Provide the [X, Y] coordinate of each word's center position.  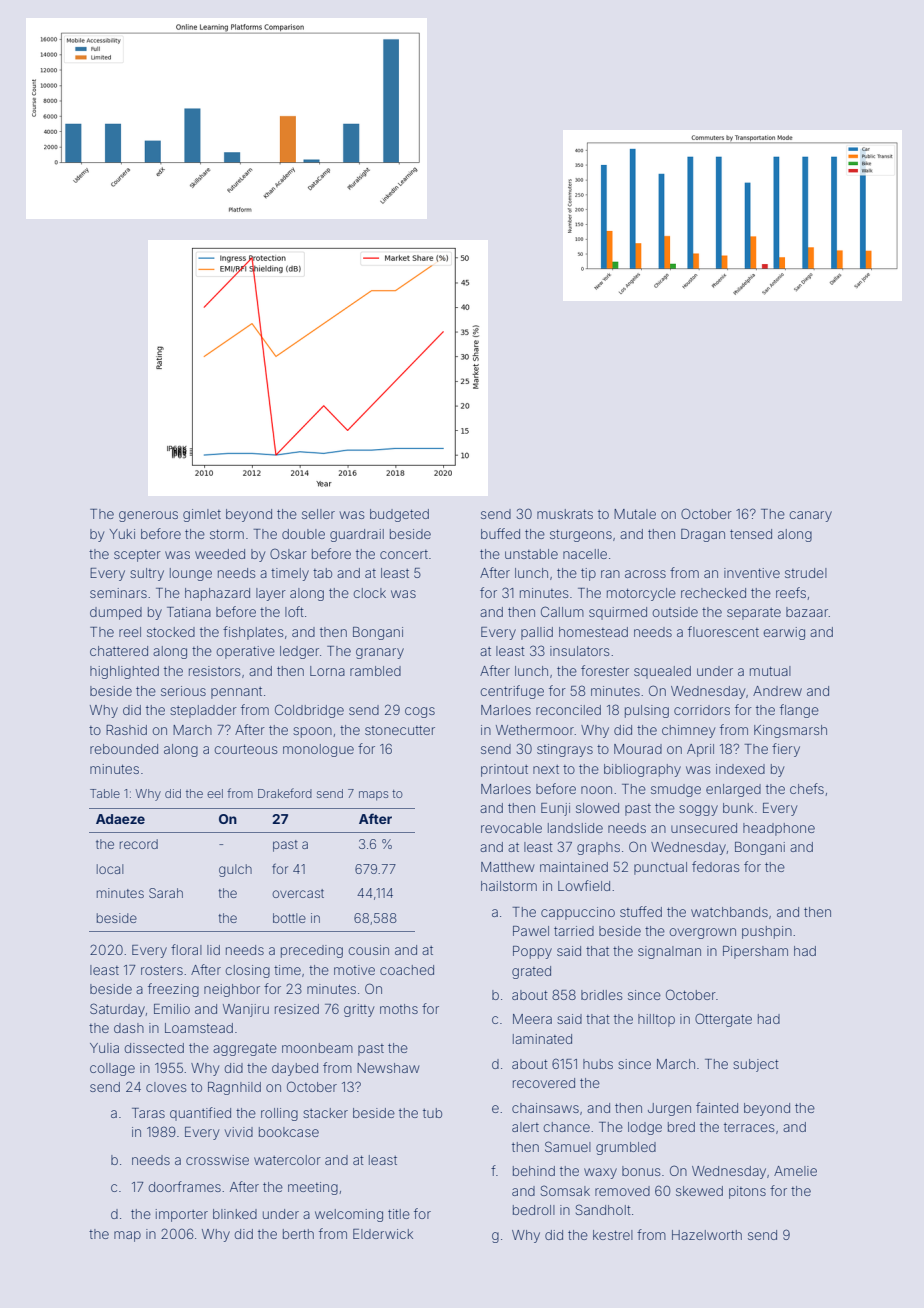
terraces [749, 1127]
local [110, 869]
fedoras [715, 866]
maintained [574, 867]
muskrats [565, 514]
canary [810, 516]
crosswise [217, 1160]
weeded [220, 554]
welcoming [349, 1215]
